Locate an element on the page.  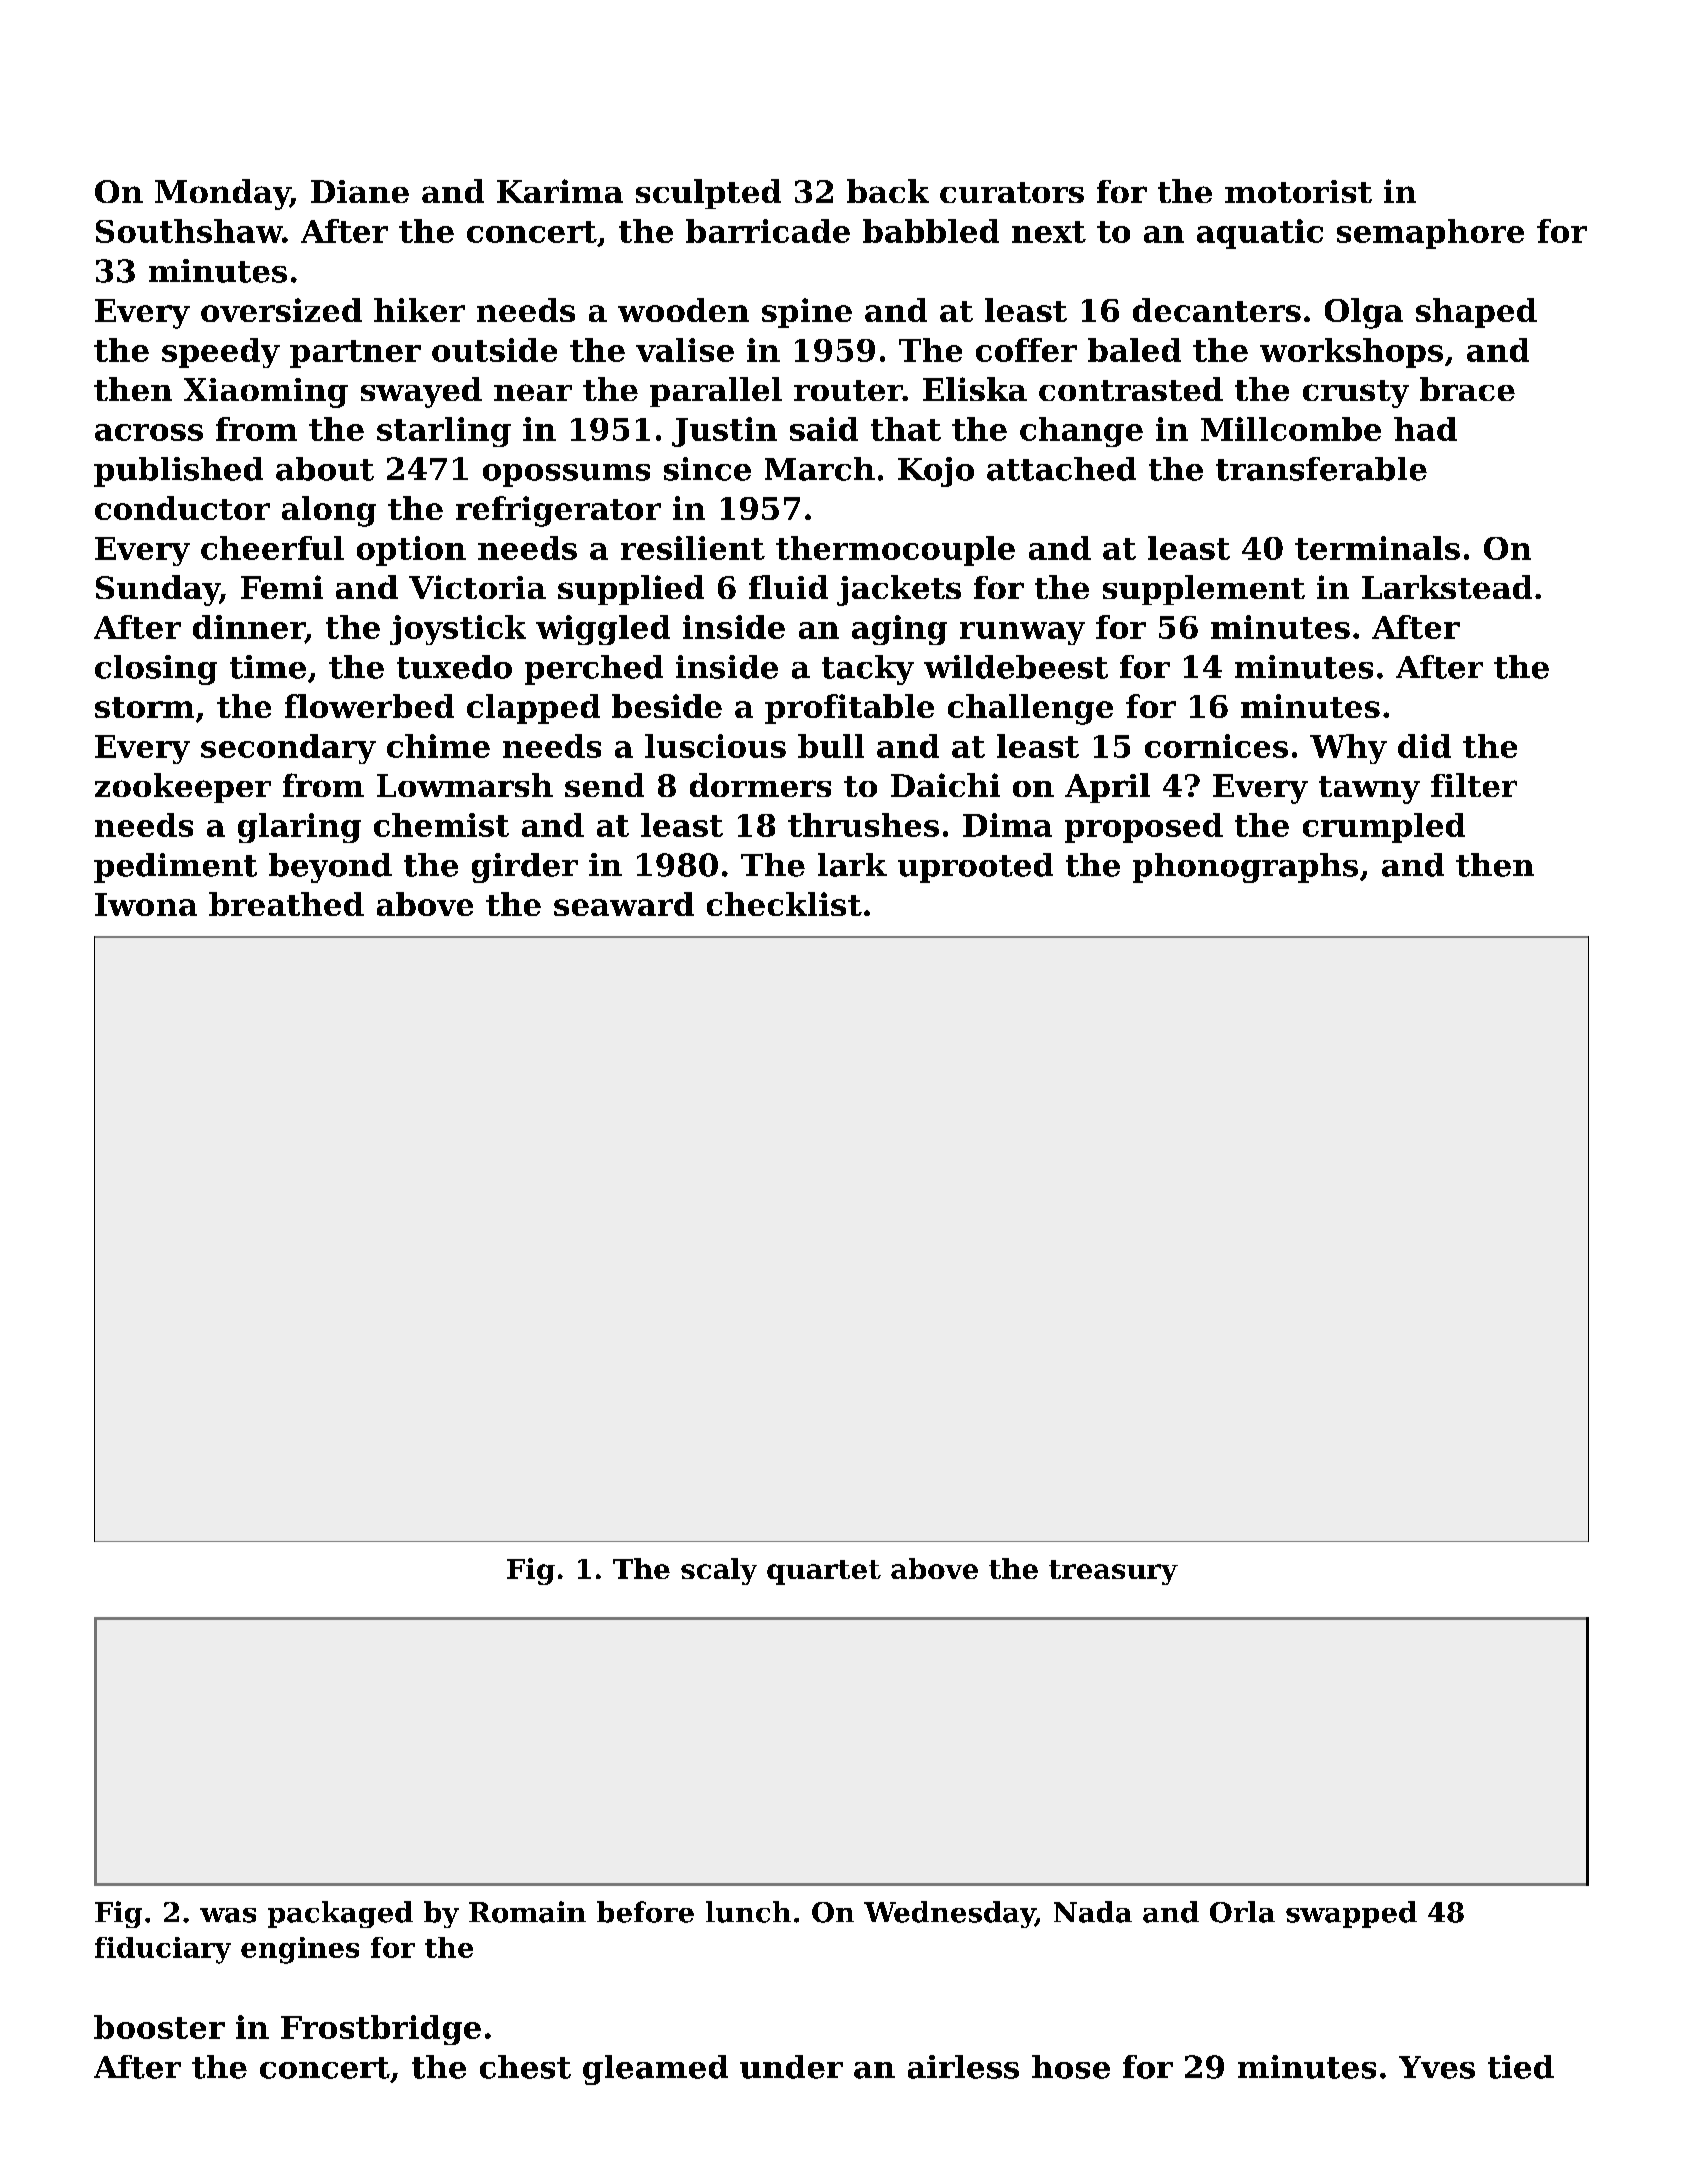
sculpted is located at coordinates (708, 194).
